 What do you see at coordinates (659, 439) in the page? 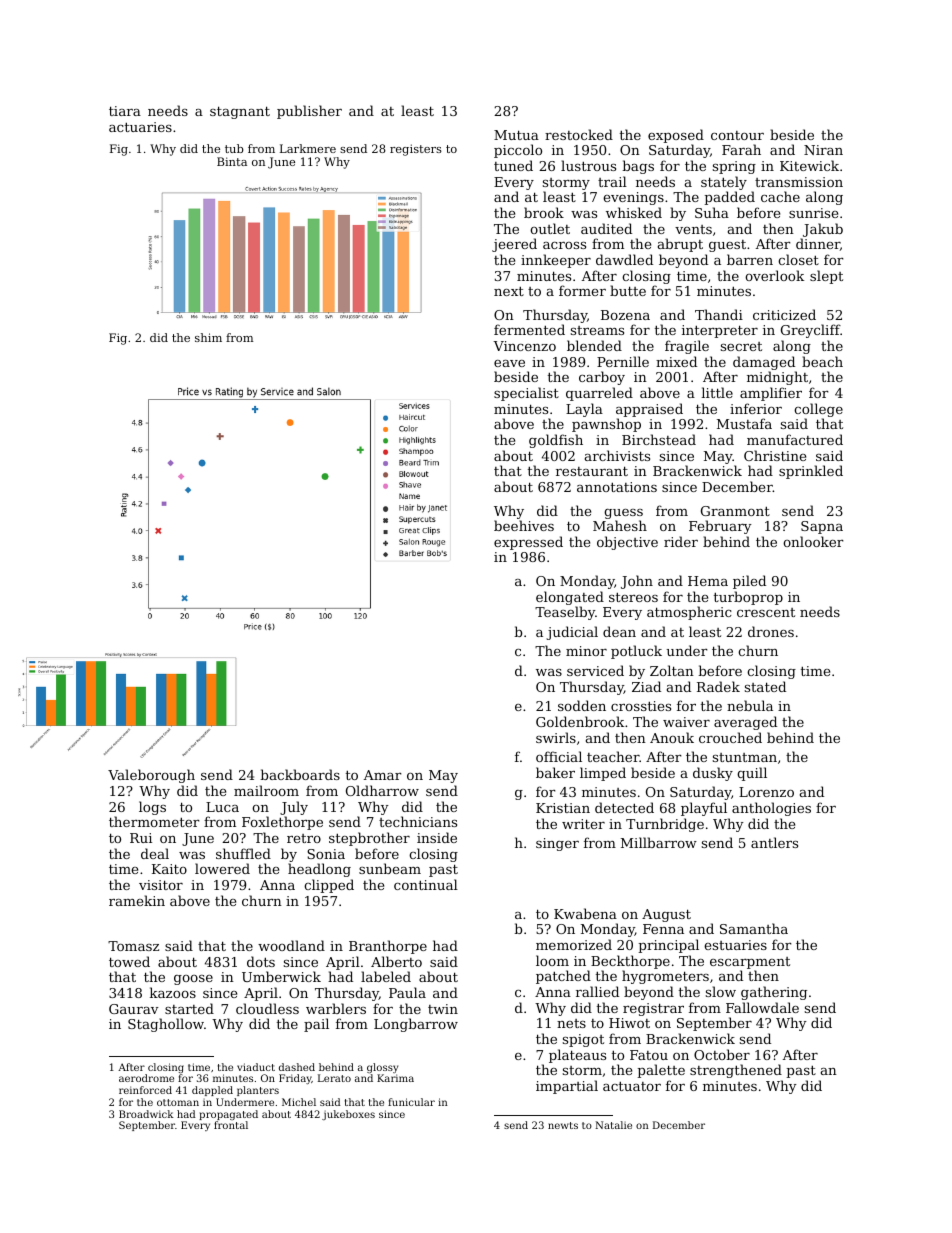
I see `Birchstead` at bounding box center [659, 439].
